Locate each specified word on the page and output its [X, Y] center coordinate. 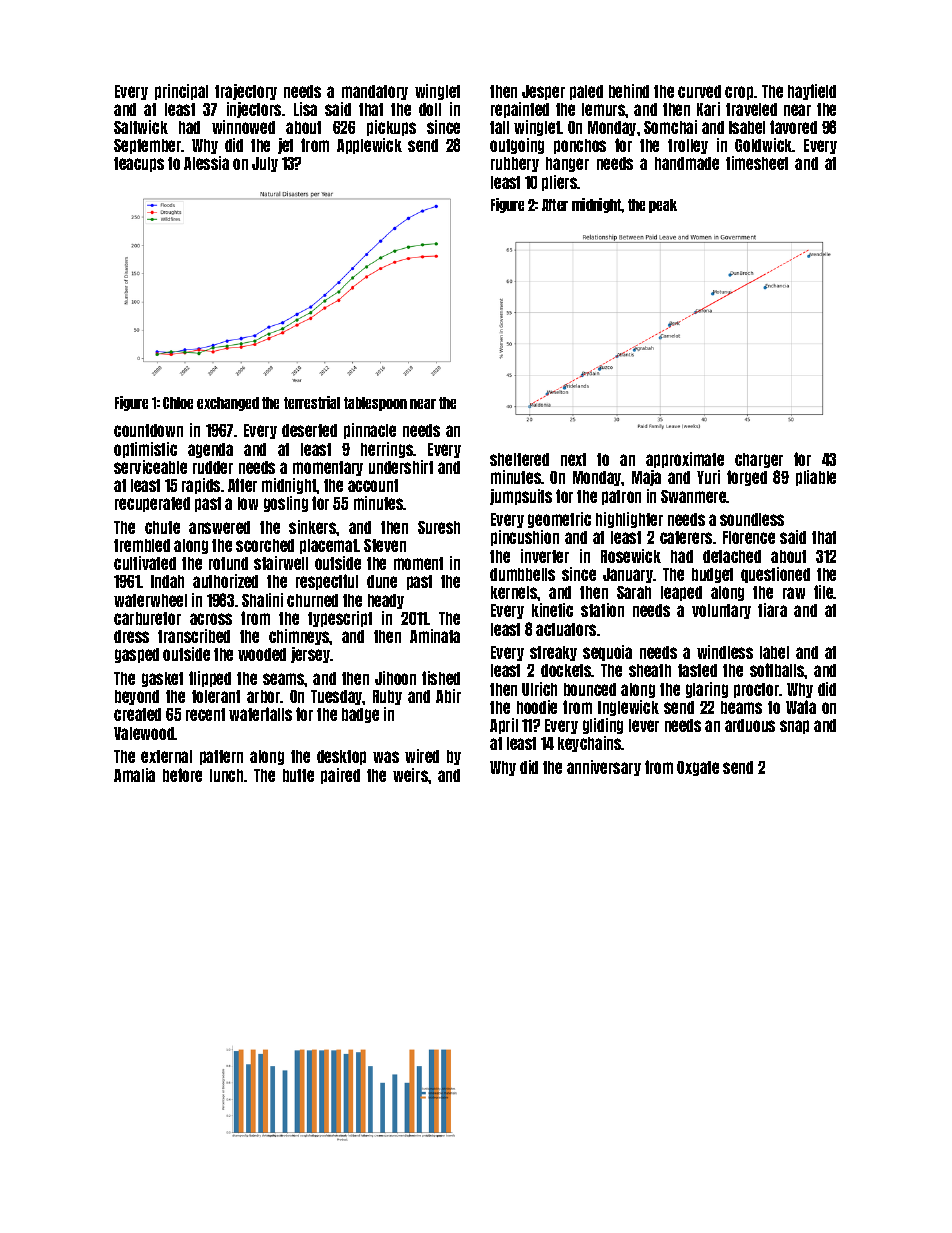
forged [747, 478]
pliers [560, 183]
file [824, 592]
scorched [265, 545]
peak [663, 206]
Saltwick [141, 127]
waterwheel [150, 600]
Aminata [435, 636]
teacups [139, 164]
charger [759, 460]
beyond [137, 697]
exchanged [228, 404]
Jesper [543, 92]
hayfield [812, 92]
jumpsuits [521, 497]
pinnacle [370, 431]
